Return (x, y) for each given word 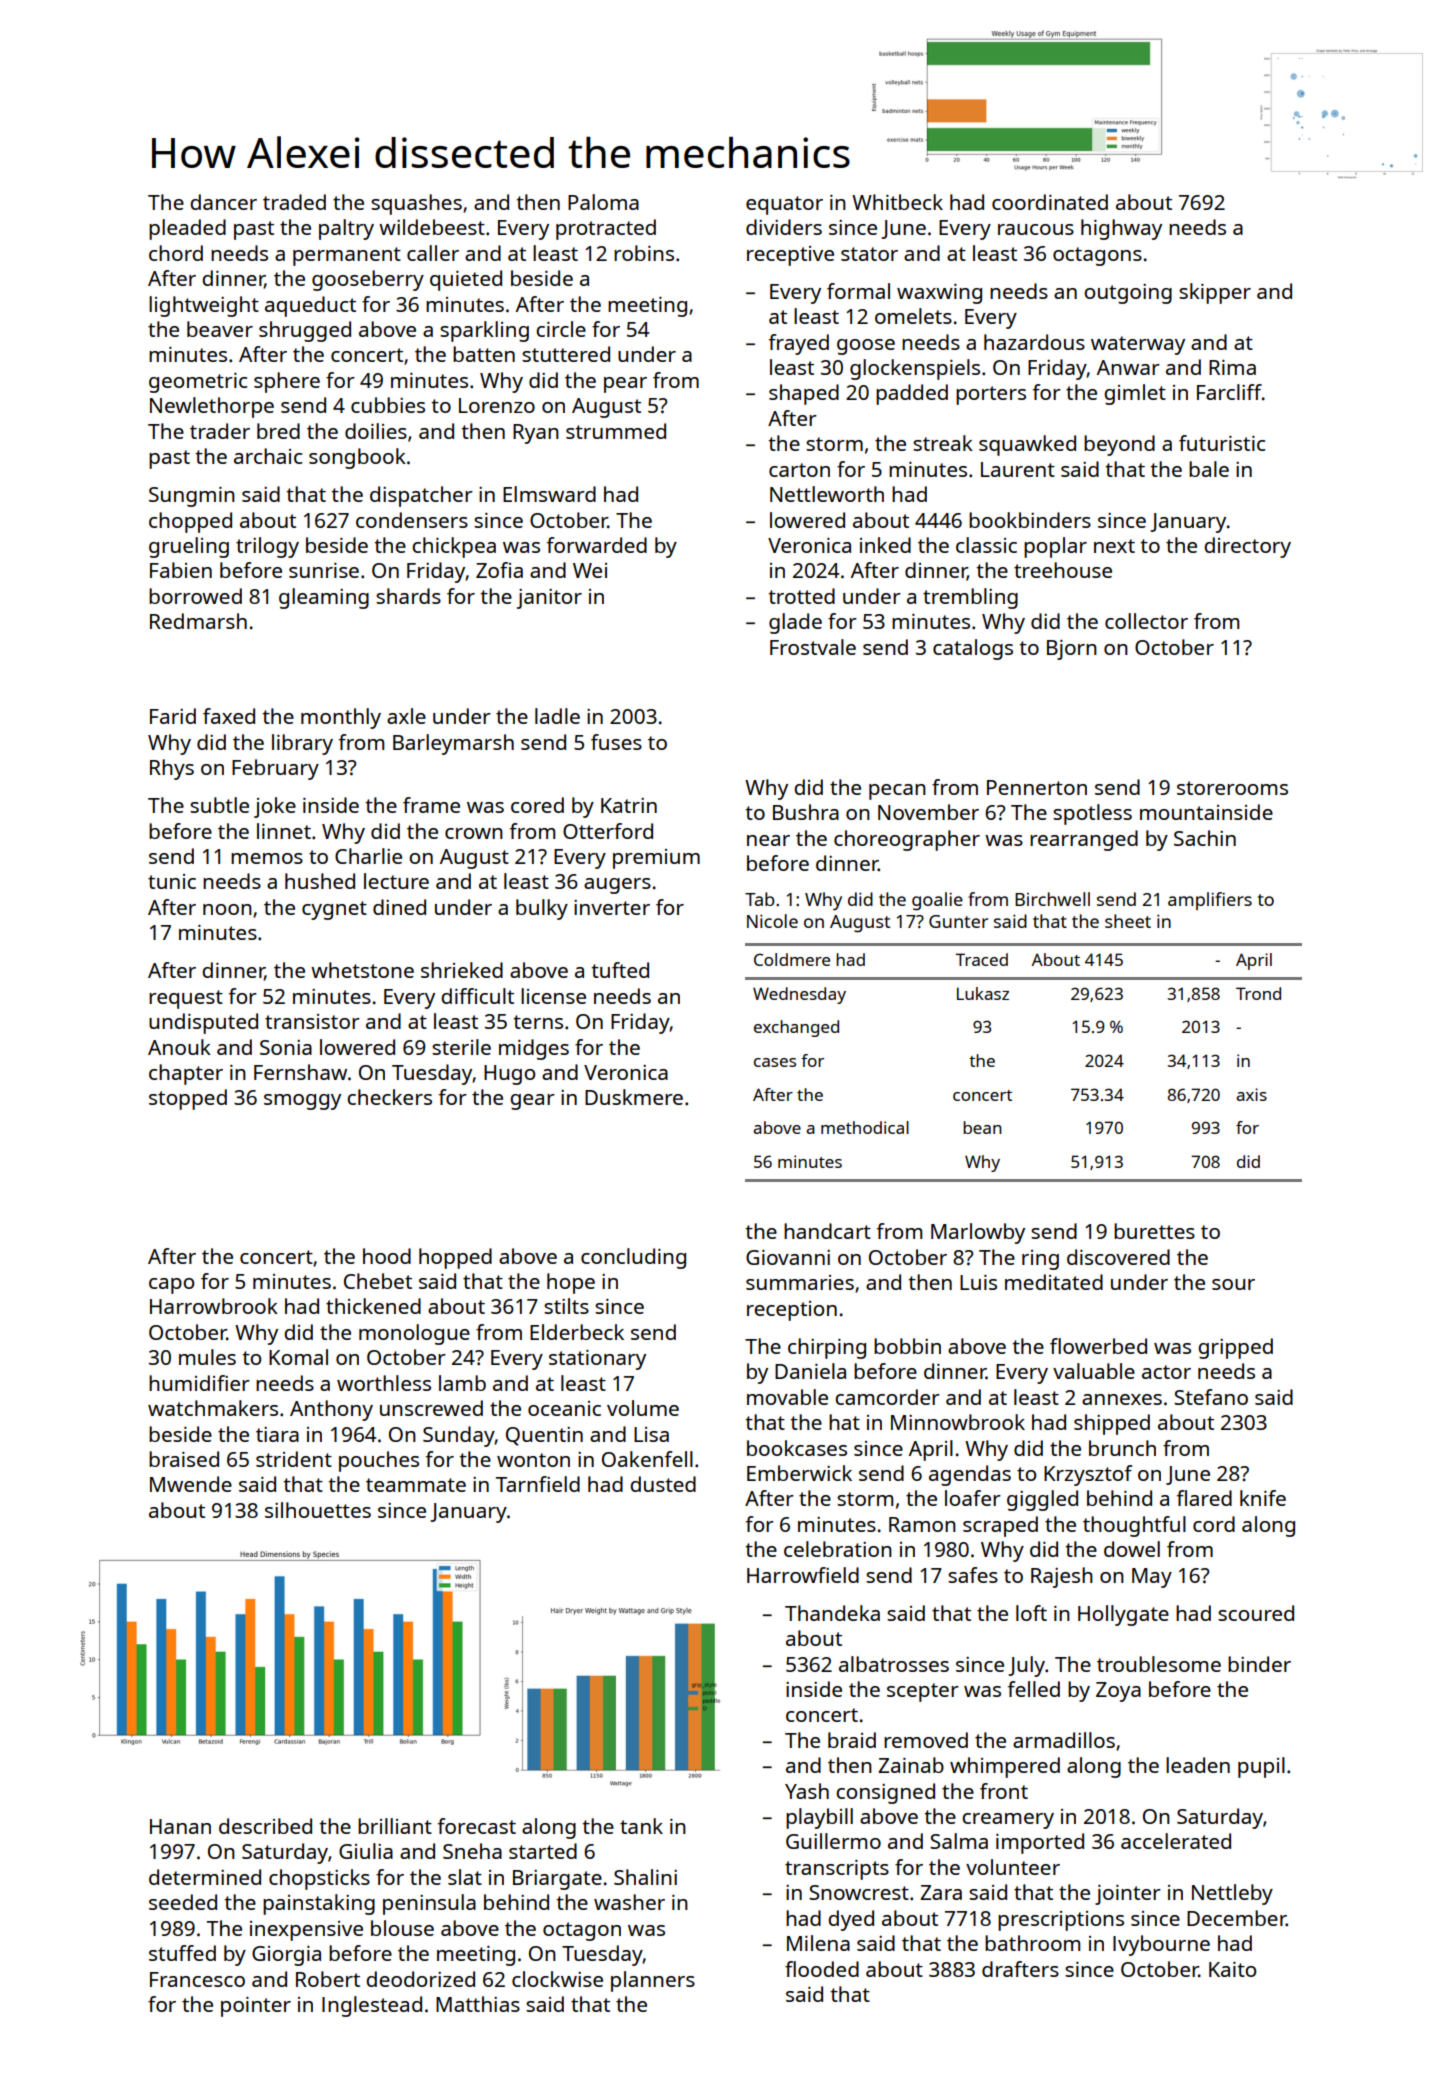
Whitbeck (897, 202)
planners (653, 1981)
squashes (416, 204)
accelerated (1176, 1841)
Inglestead (372, 2006)
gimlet (1135, 394)
